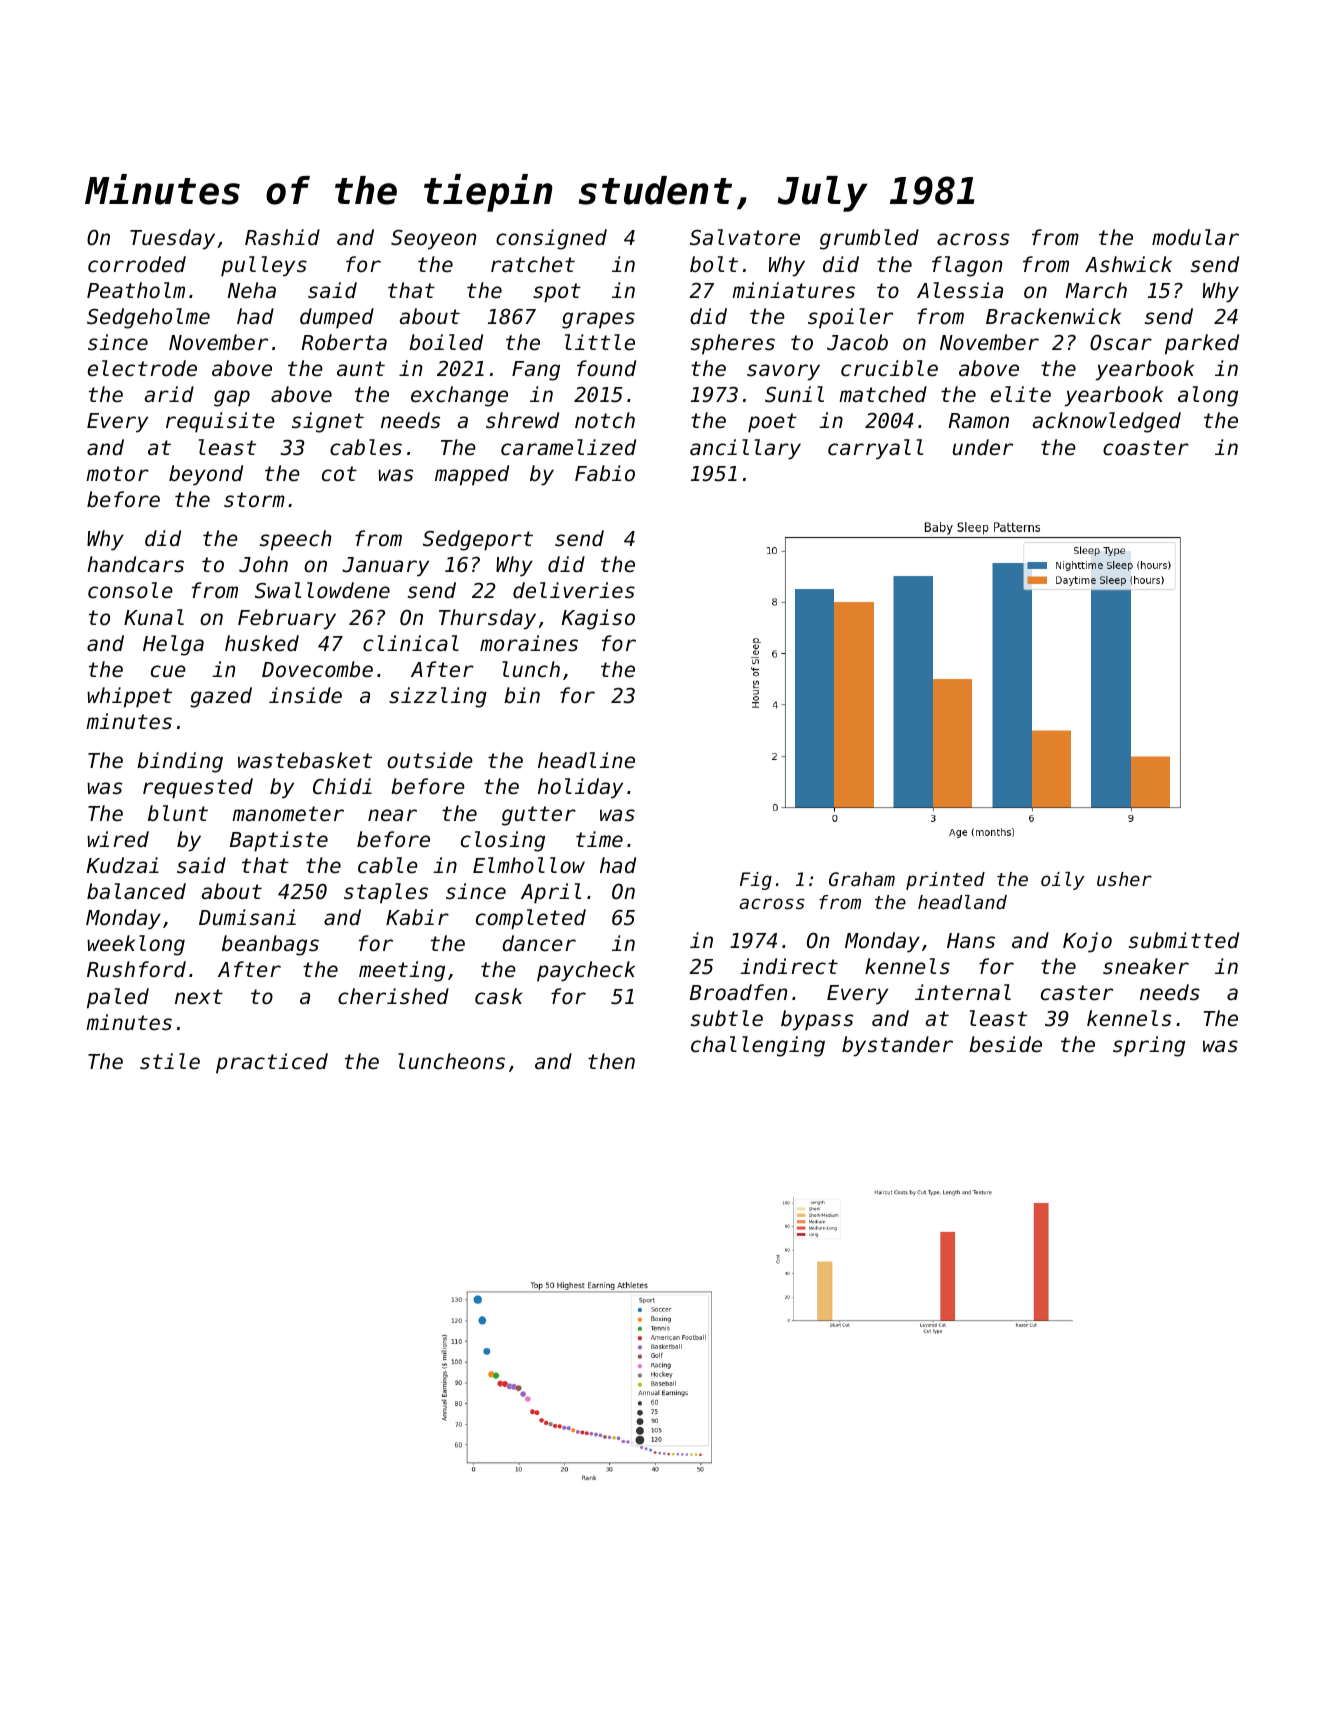 This page has width=1326, height=1716. I want to click on manometer, so click(288, 814).
